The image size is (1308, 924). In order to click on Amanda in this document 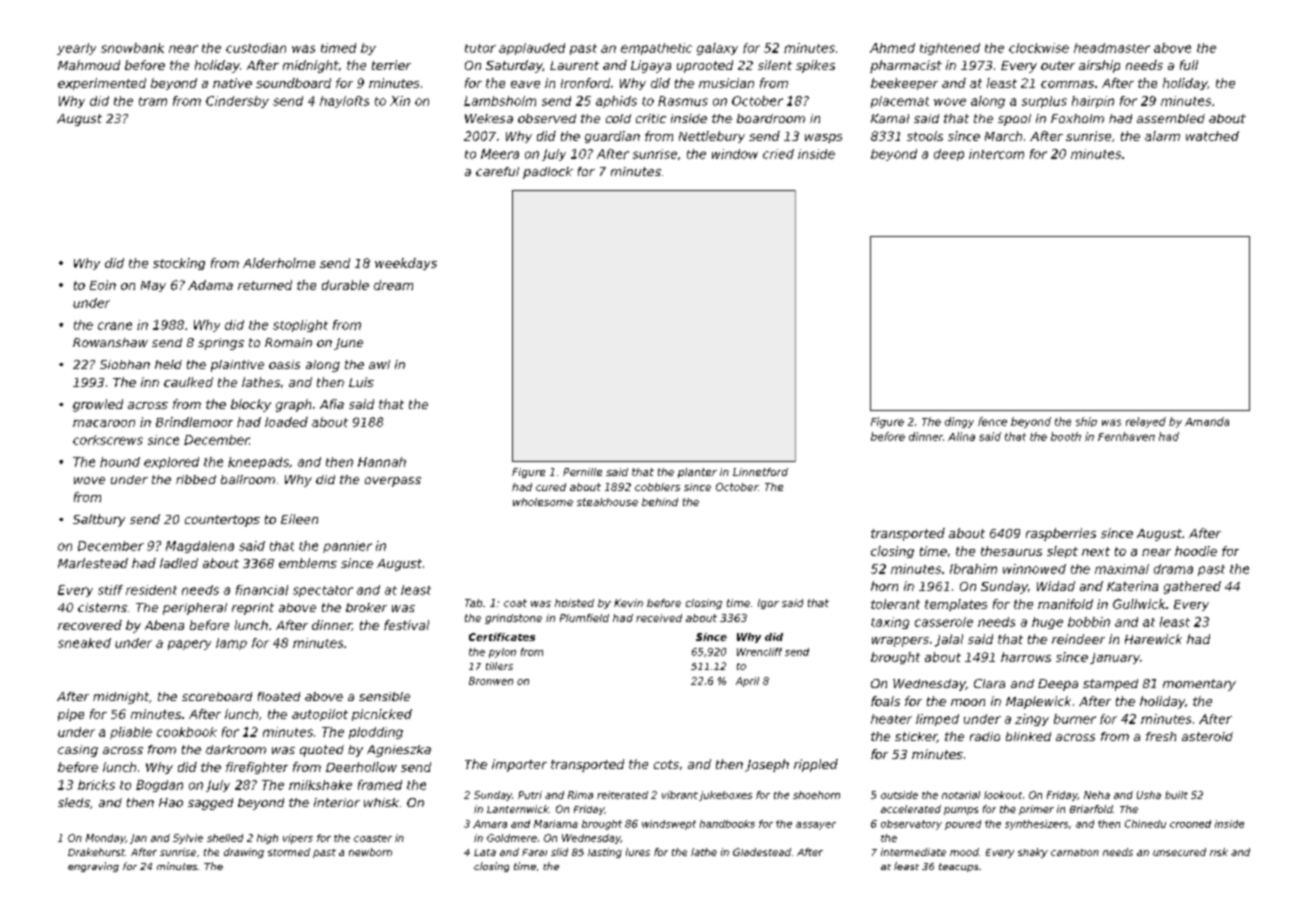, I will do `click(1207, 421)`.
